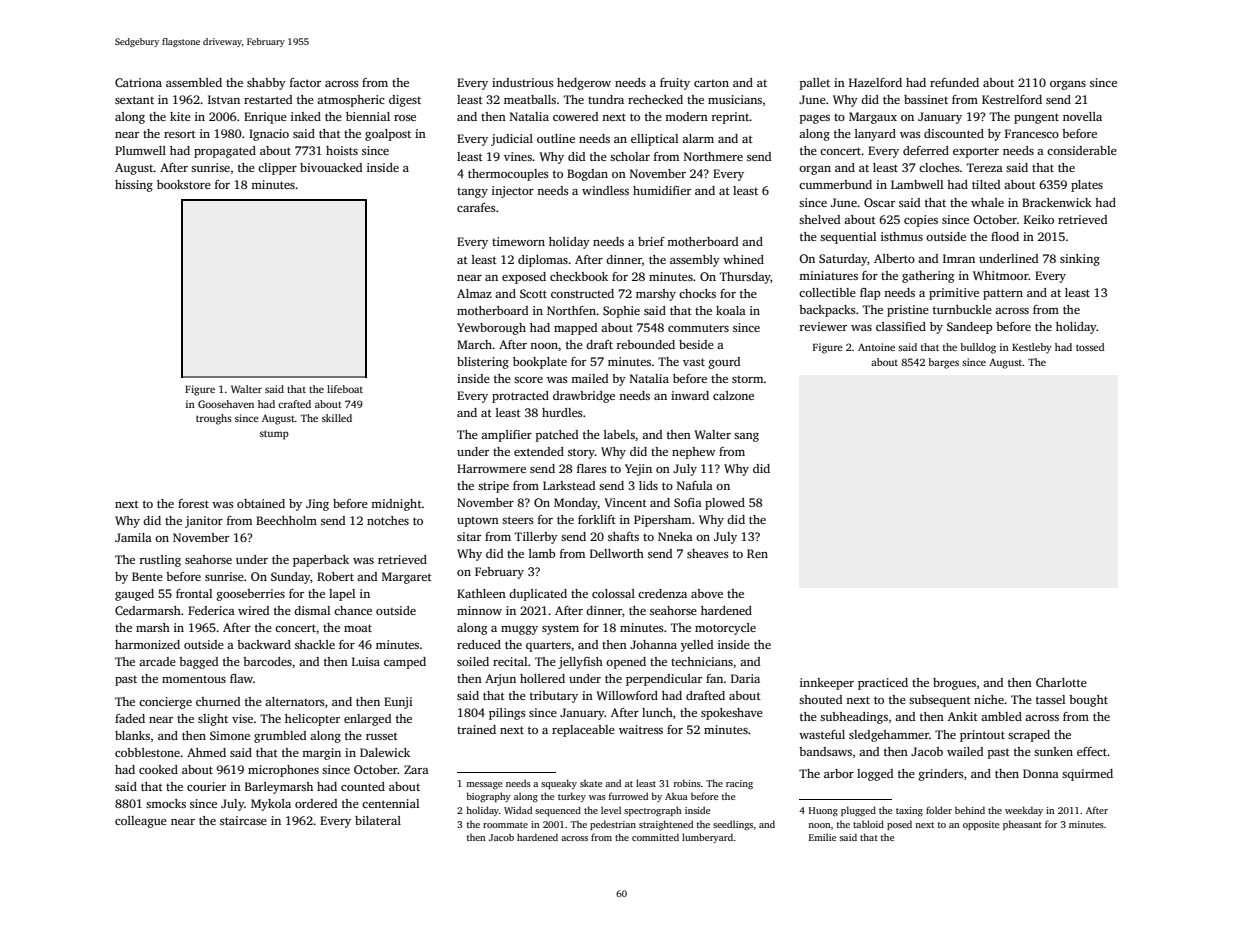 This screenshot has width=1233, height=952. What do you see at coordinates (277, 169) in the screenshot?
I see `clipper` at bounding box center [277, 169].
